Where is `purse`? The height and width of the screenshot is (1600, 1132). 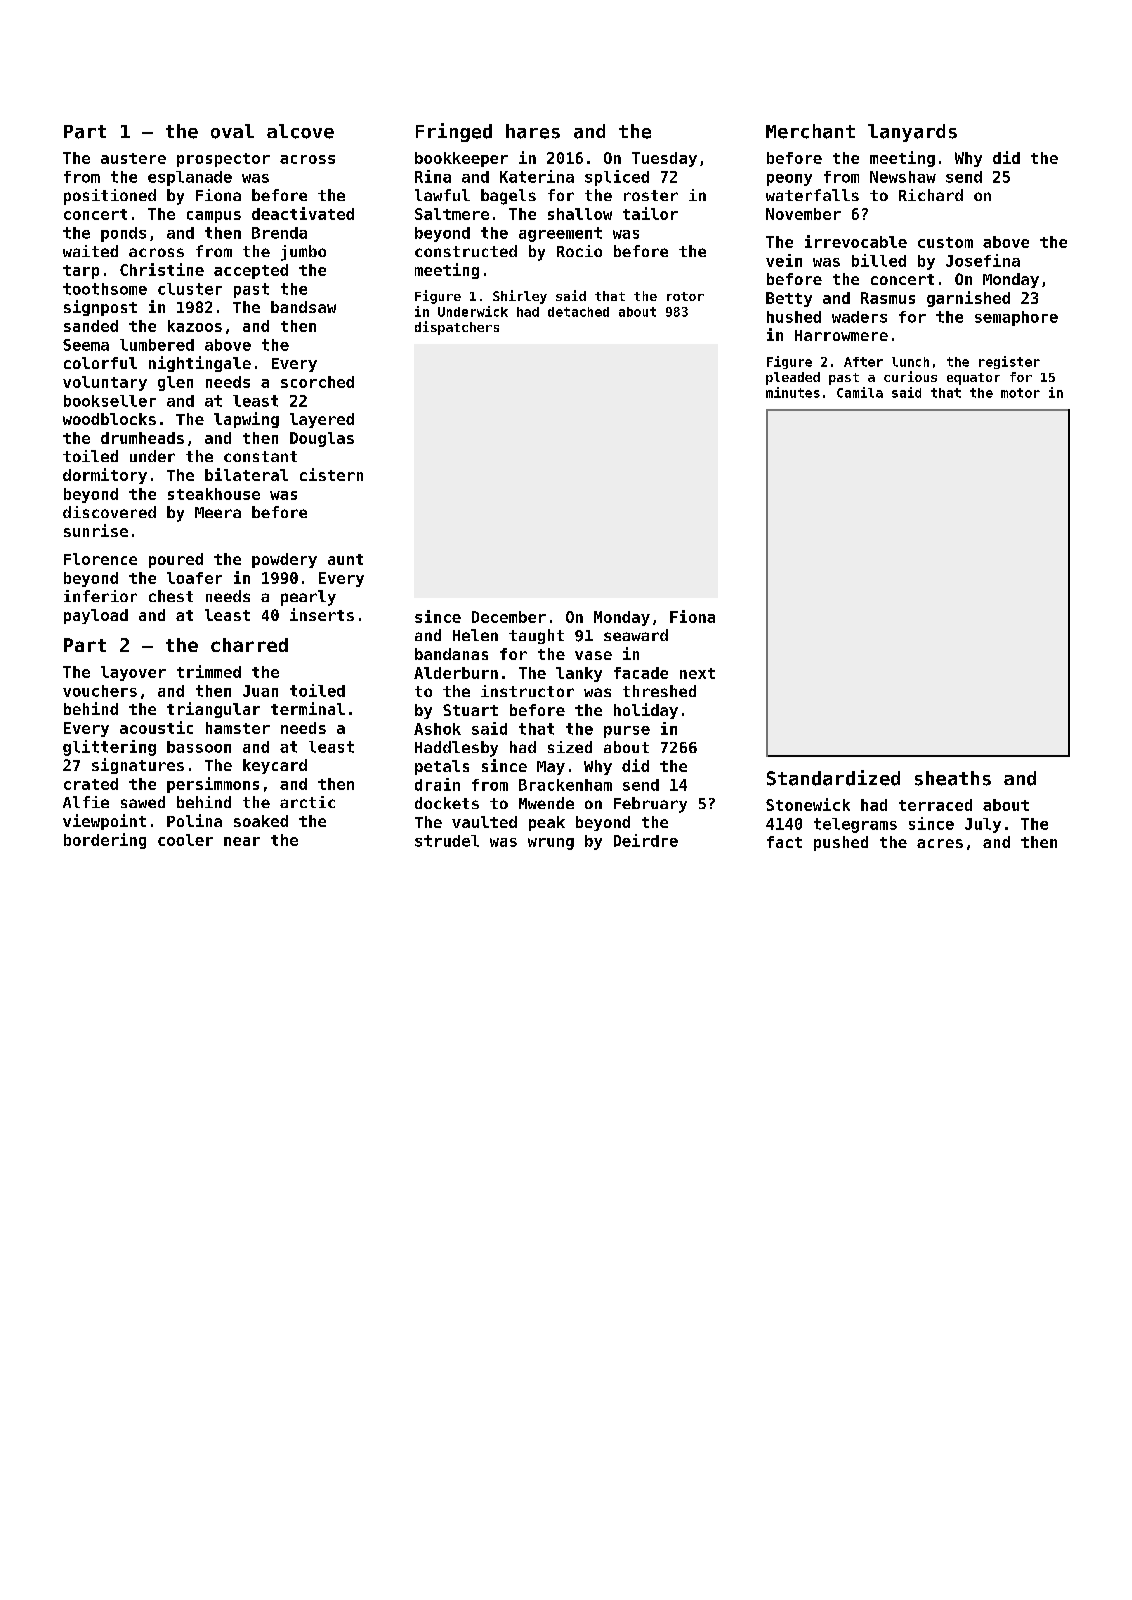 purse is located at coordinates (627, 732).
